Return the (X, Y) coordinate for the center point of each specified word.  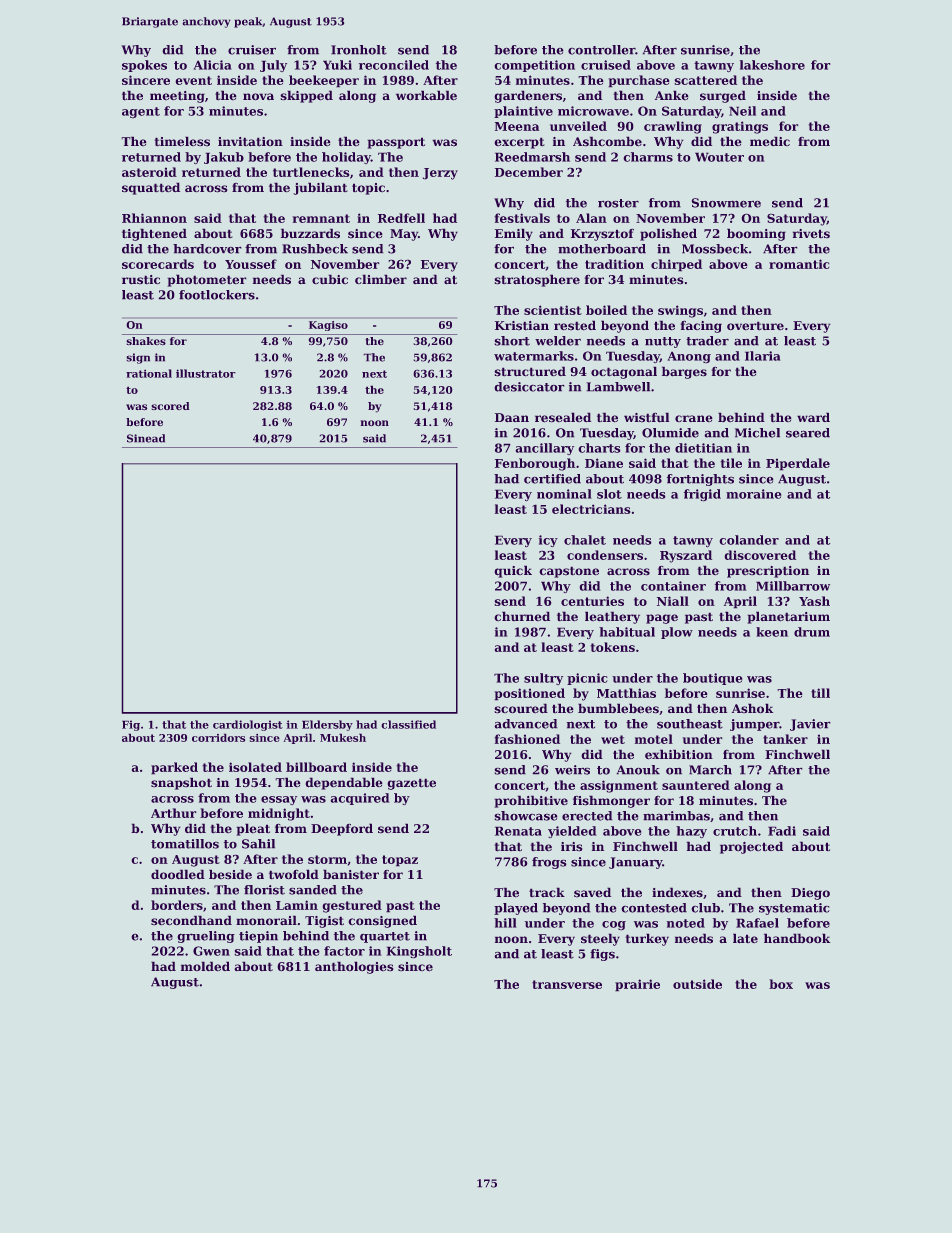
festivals (522, 218)
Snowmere (726, 203)
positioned (529, 694)
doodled (178, 874)
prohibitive (531, 801)
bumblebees (618, 708)
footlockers (217, 295)
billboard (316, 767)
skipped (306, 96)
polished (668, 234)
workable (426, 95)
